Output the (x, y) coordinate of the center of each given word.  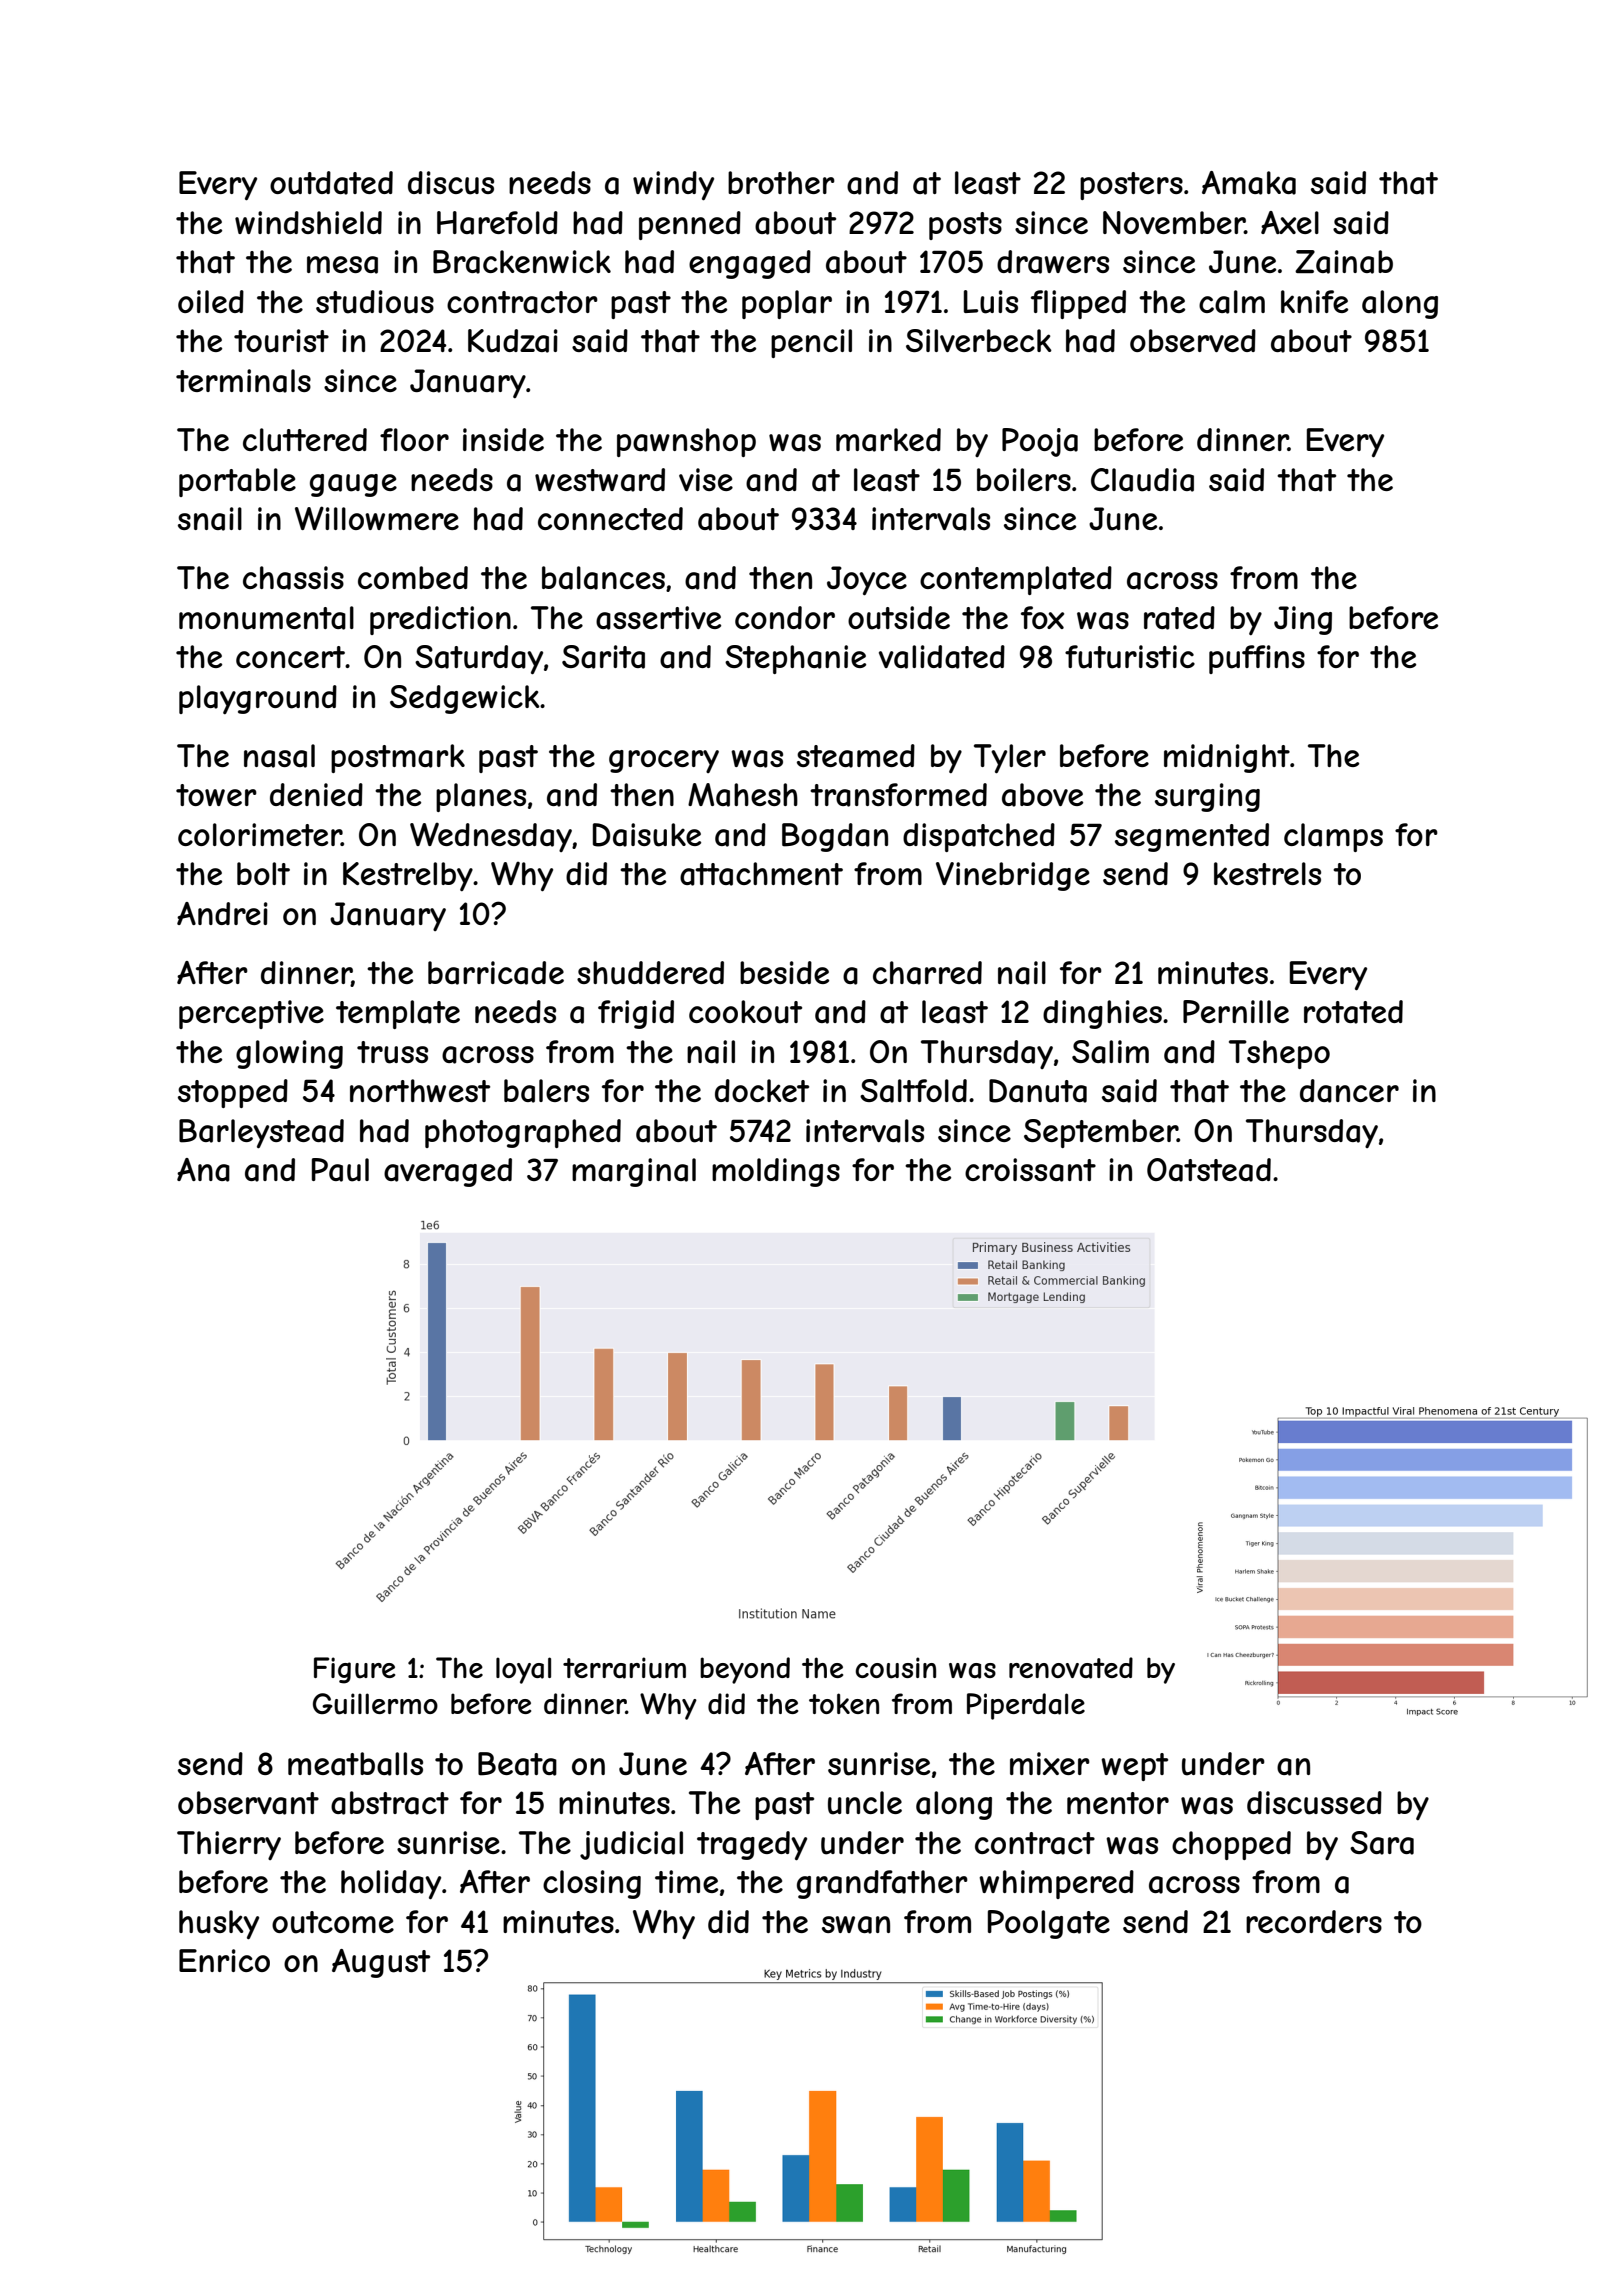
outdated (331, 183)
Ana (203, 1170)
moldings (776, 1172)
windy (673, 186)
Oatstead (1209, 1170)
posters (1131, 186)
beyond (745, 1670)
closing (592, 1884)
